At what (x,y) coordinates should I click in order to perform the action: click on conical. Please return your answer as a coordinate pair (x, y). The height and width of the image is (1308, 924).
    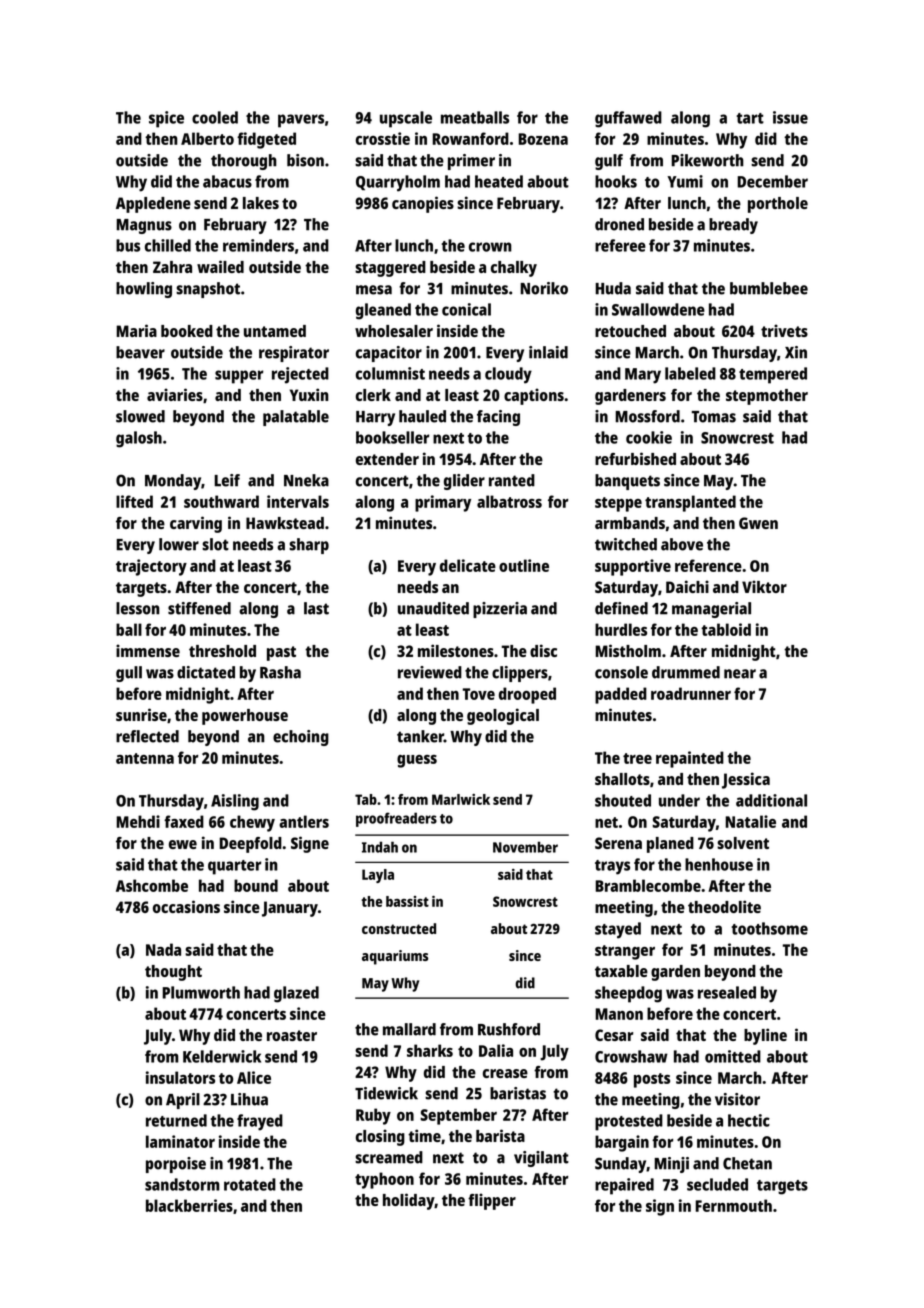
    Looking at the image, I should click on (466, 309).
